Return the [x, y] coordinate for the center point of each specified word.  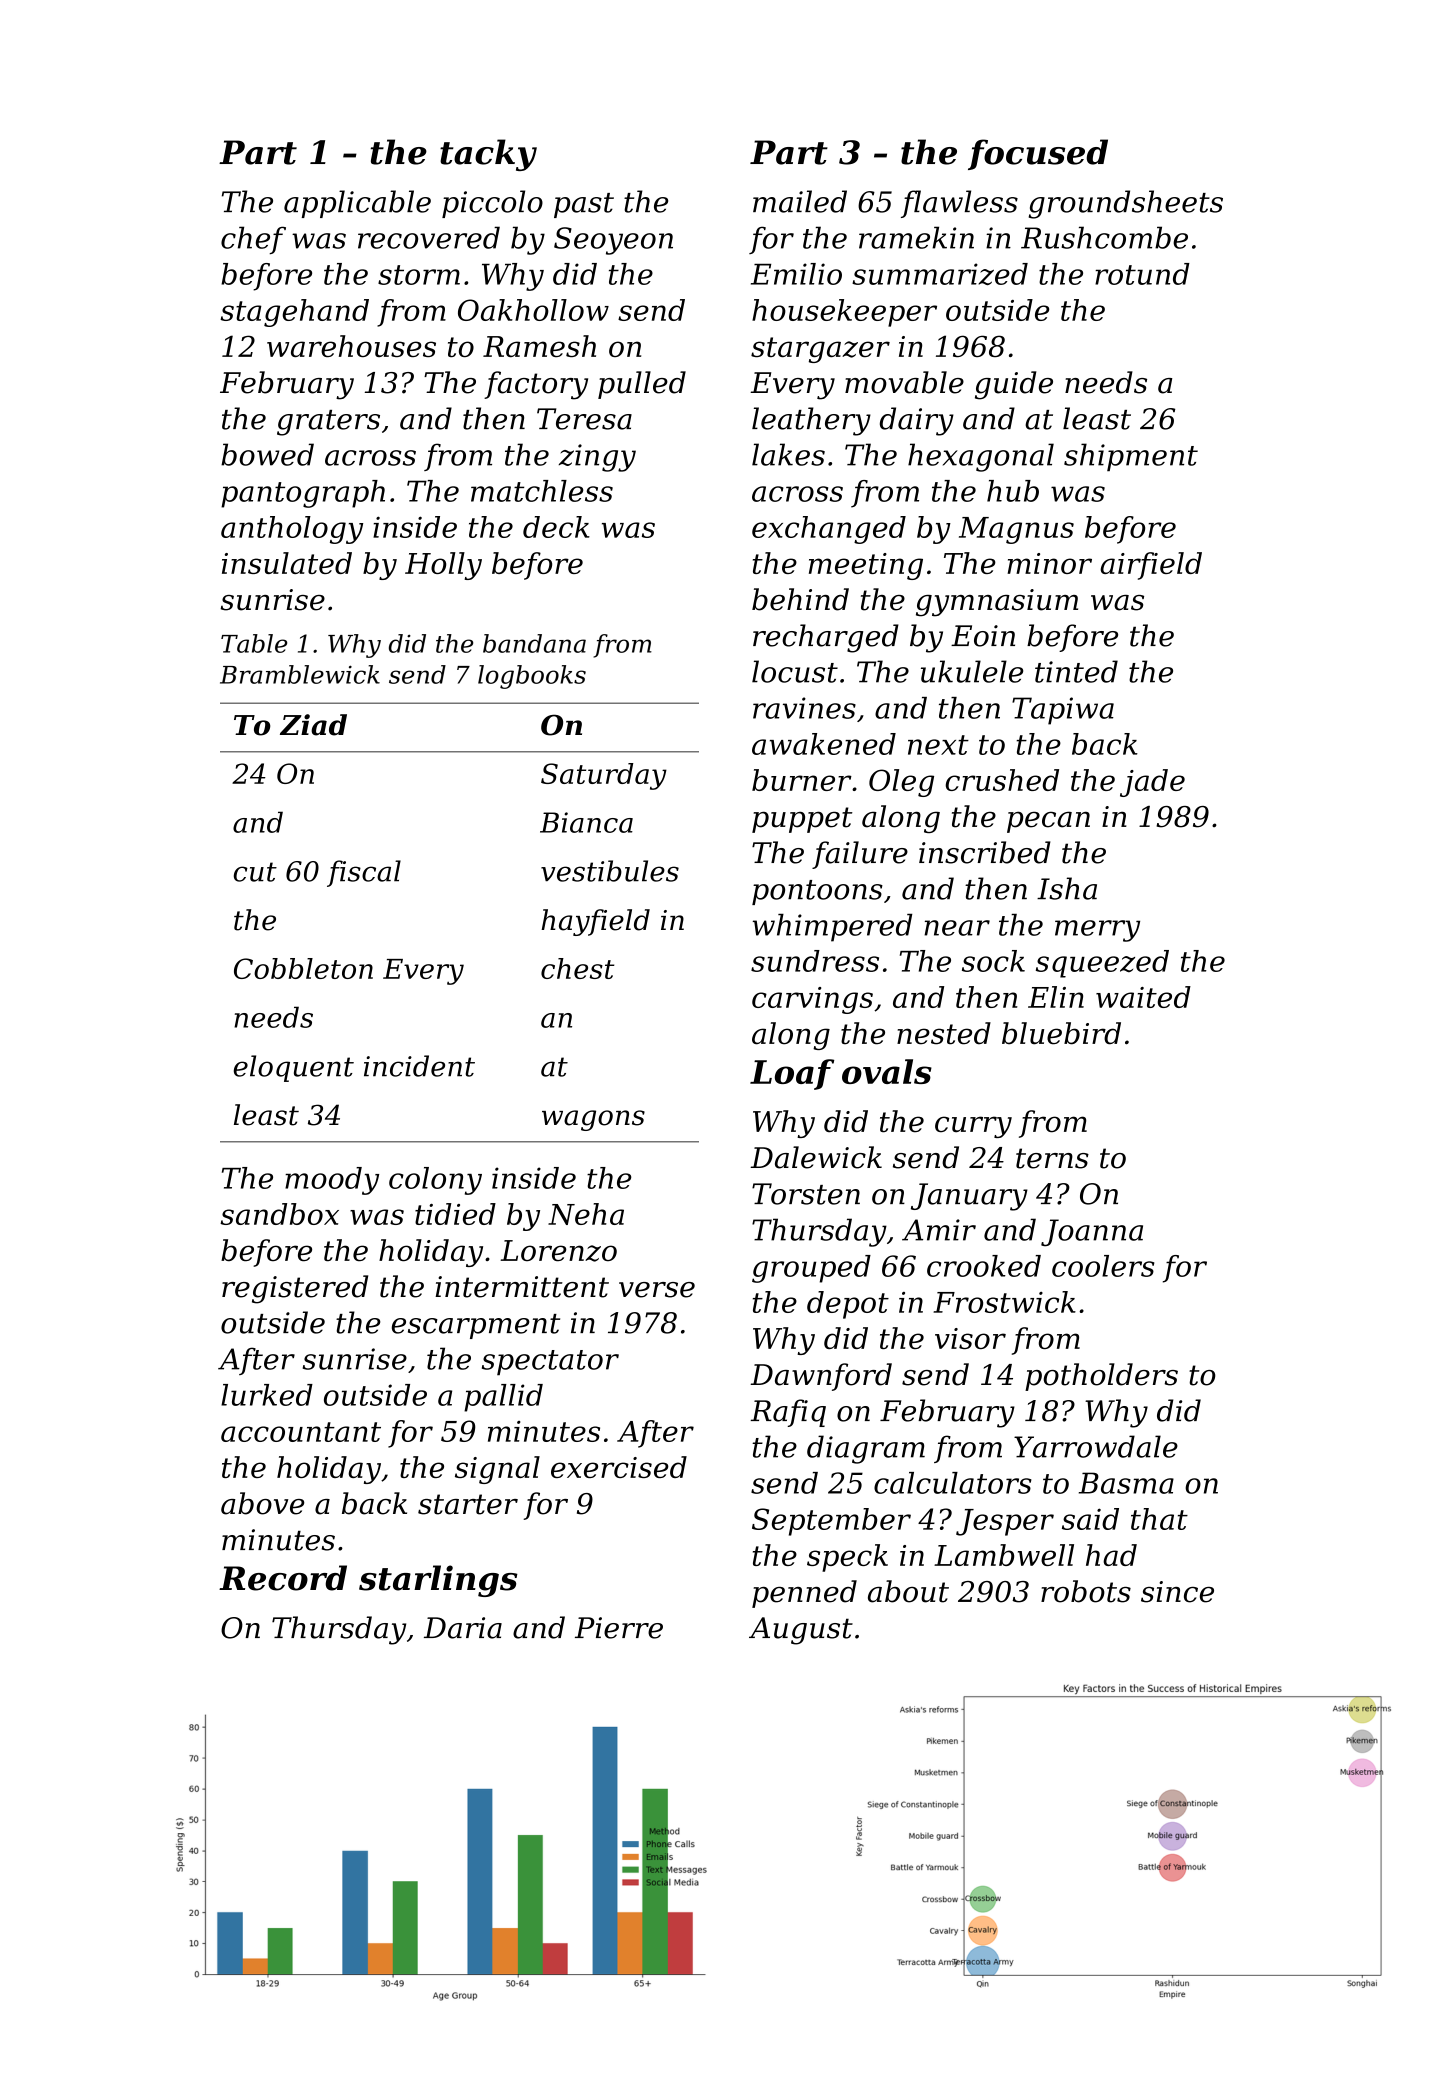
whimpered [832, 928]
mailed [800, 201]
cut [255, 872]
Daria [463, 1628]
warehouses [351, 346]
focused [1038, 154]
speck [847, 1558]
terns [1052, 1158]
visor [970, 1338]
